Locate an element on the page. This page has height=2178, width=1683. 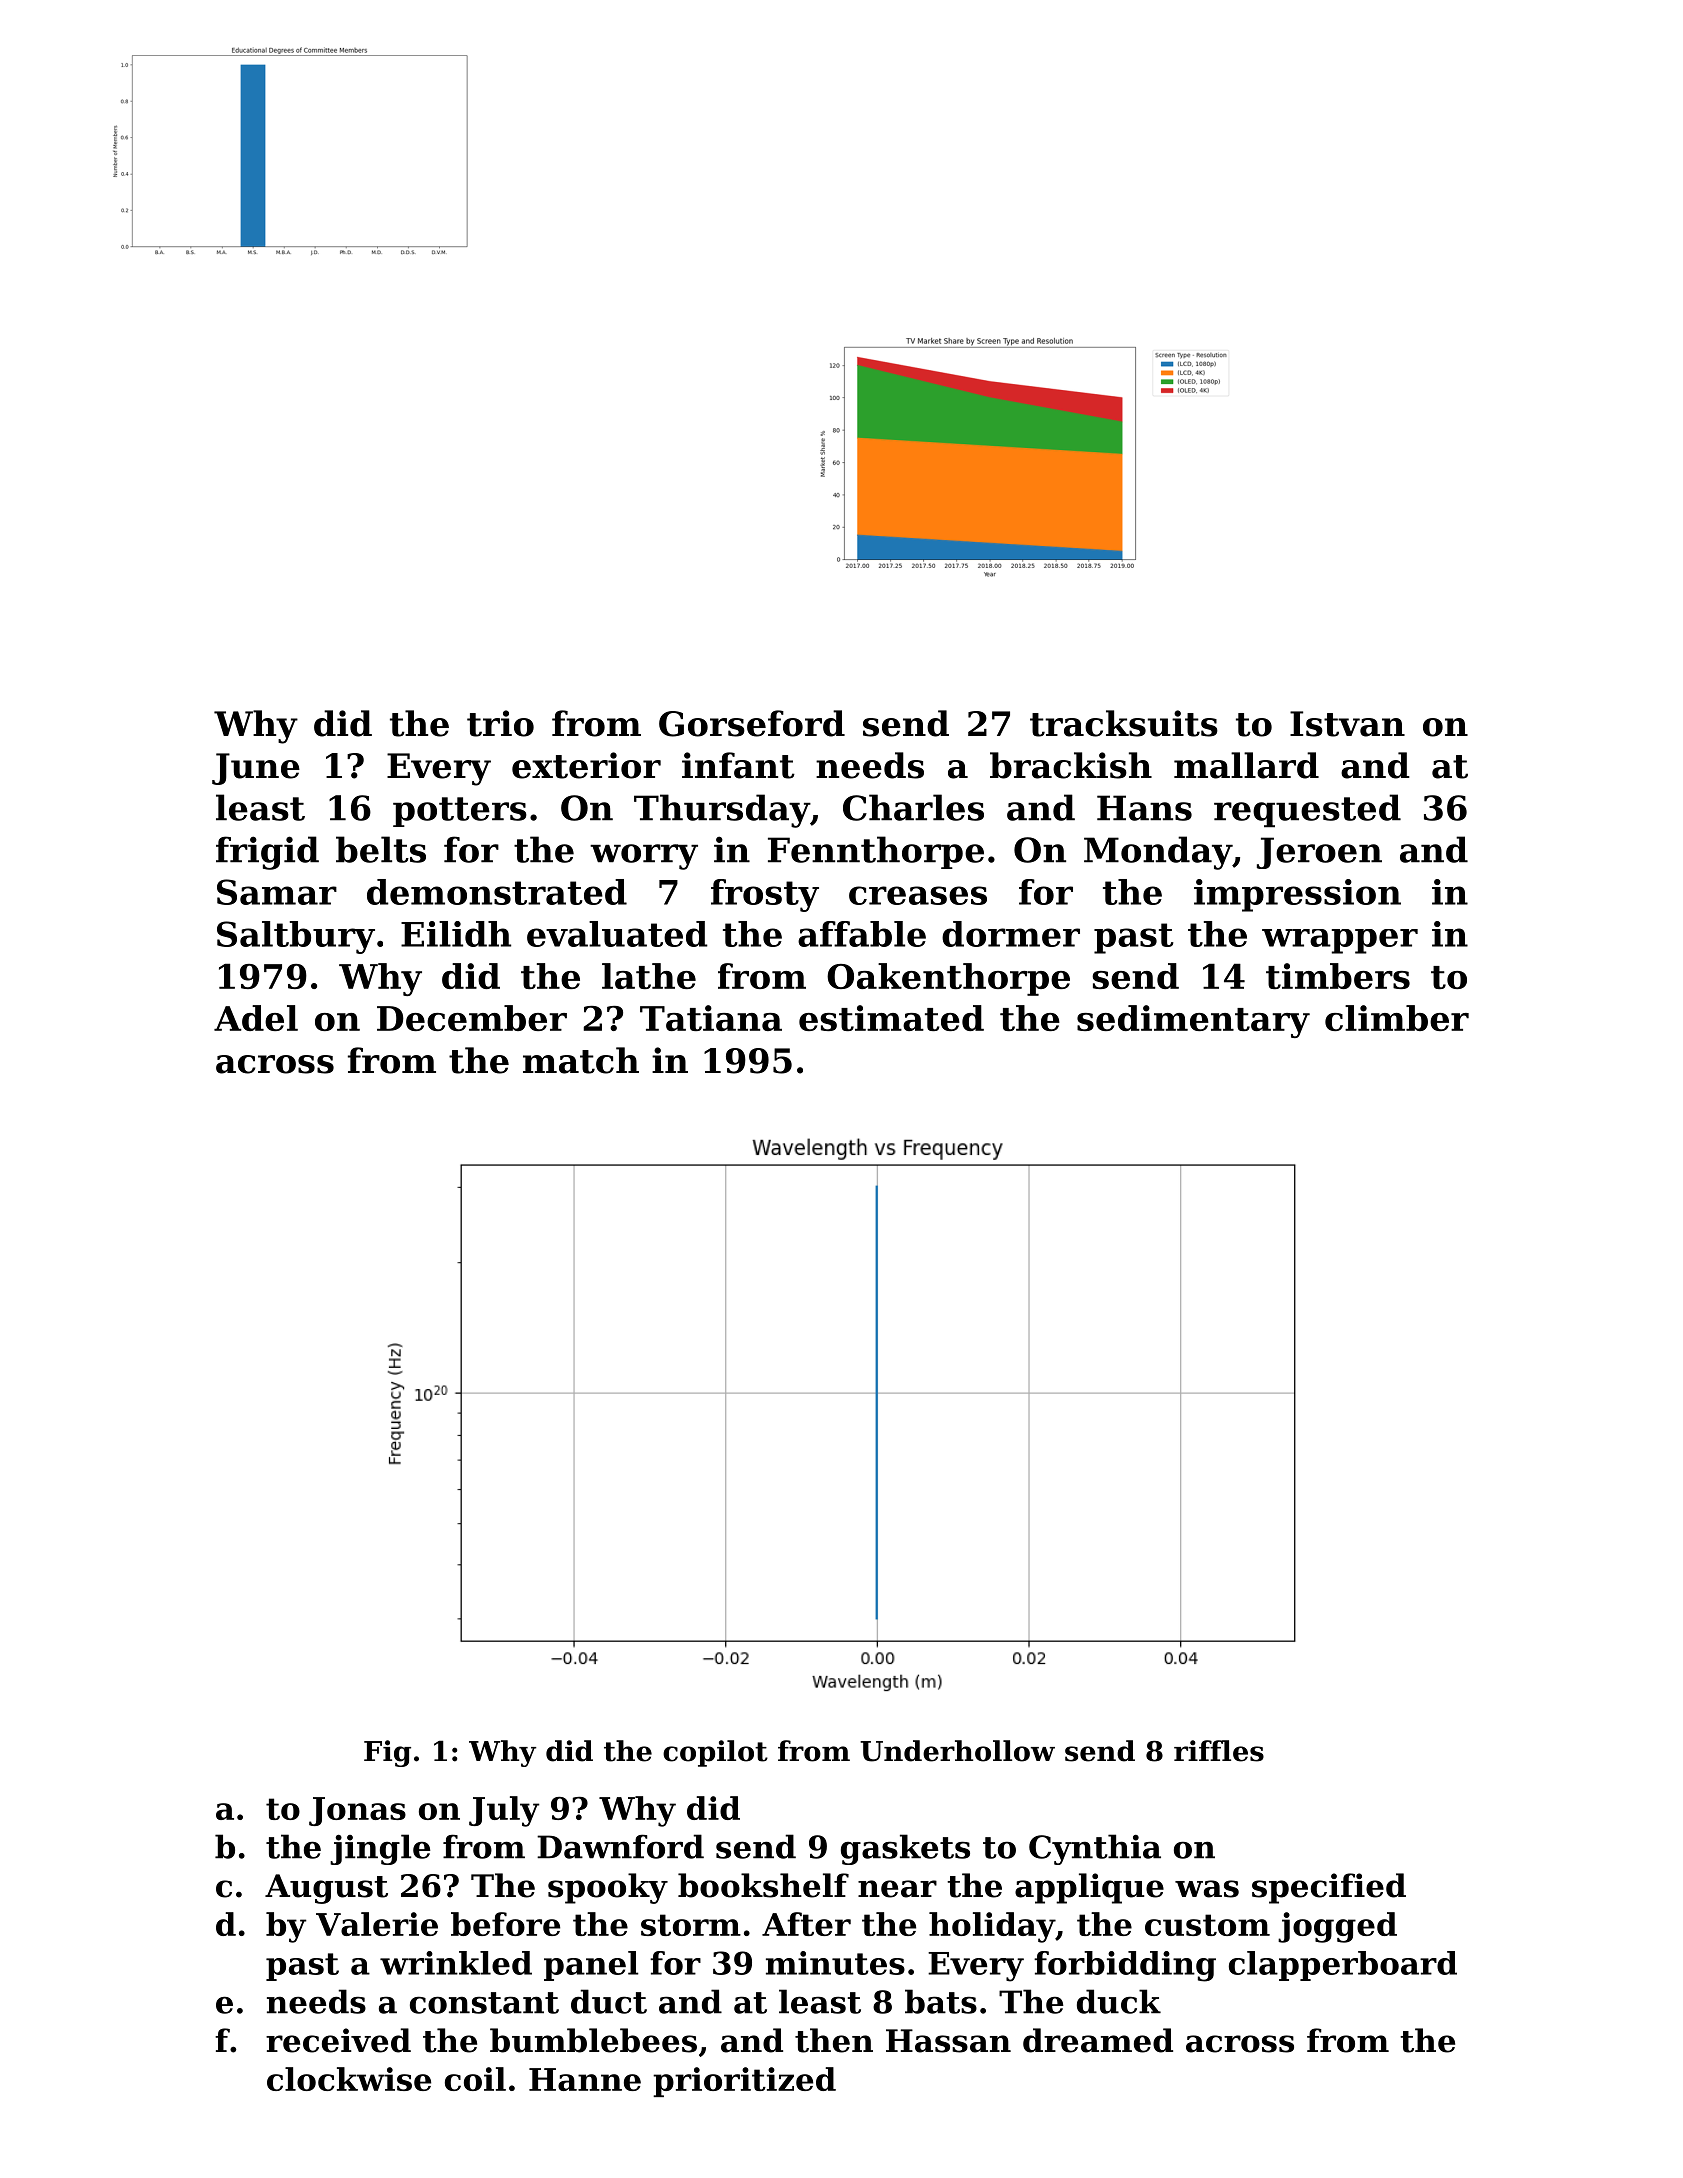
Underhollow is located at coordinates (957, 1751).
